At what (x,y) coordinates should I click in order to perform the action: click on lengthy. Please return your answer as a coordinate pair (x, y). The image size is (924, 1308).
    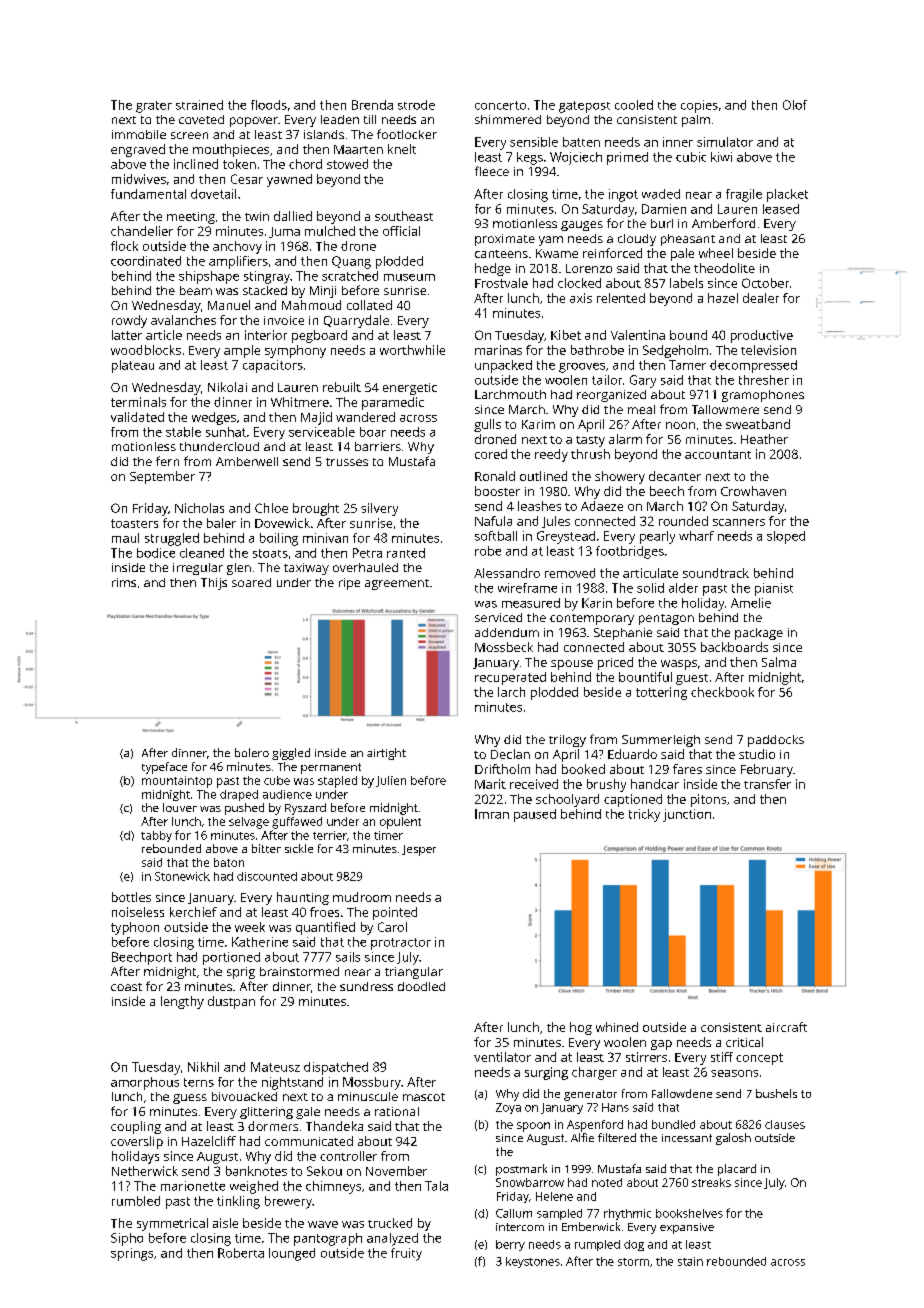
    Looking at the image, I should click on (182, 1002).
